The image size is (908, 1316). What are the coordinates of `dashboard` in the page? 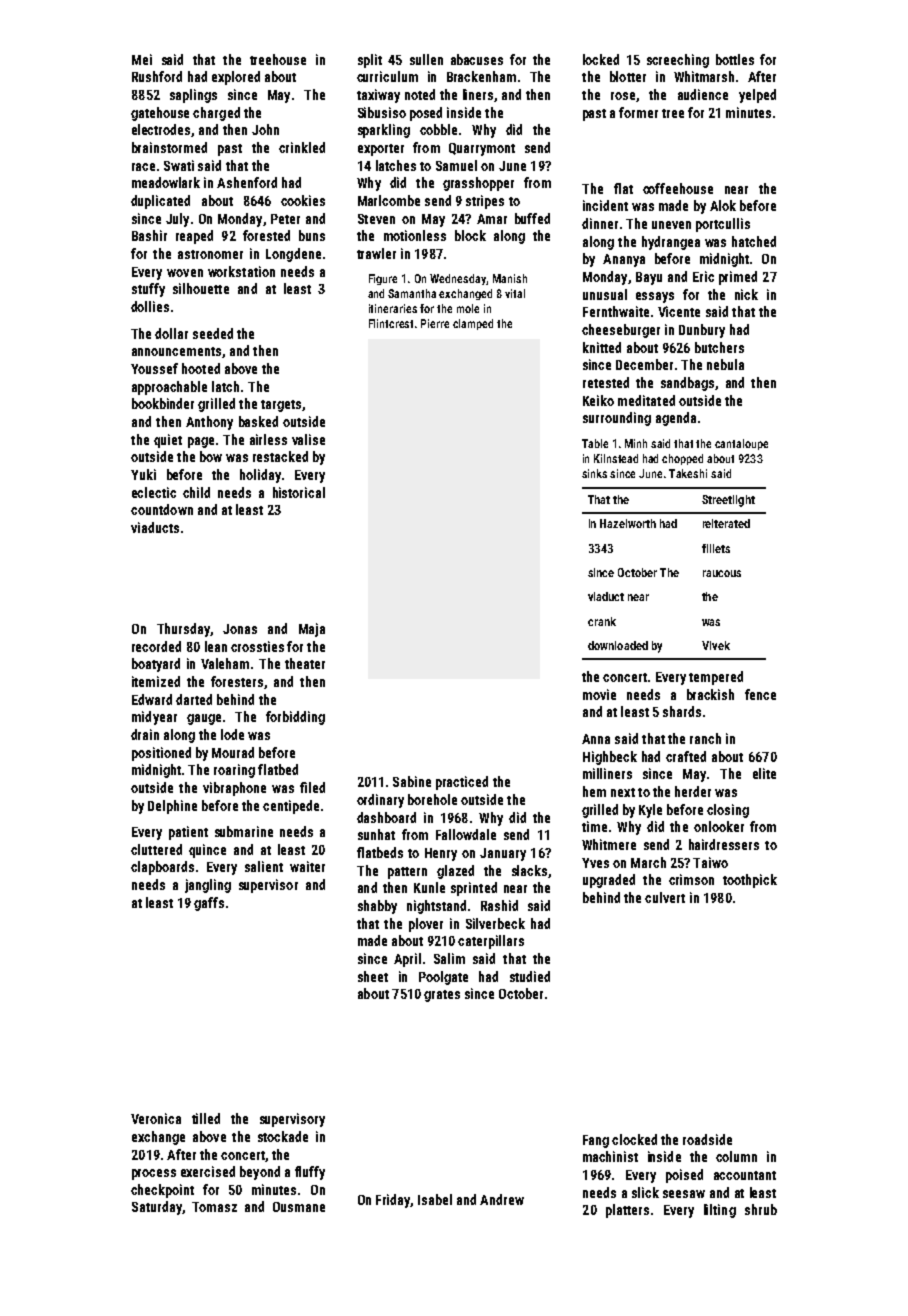 It's located at (386, 817).
